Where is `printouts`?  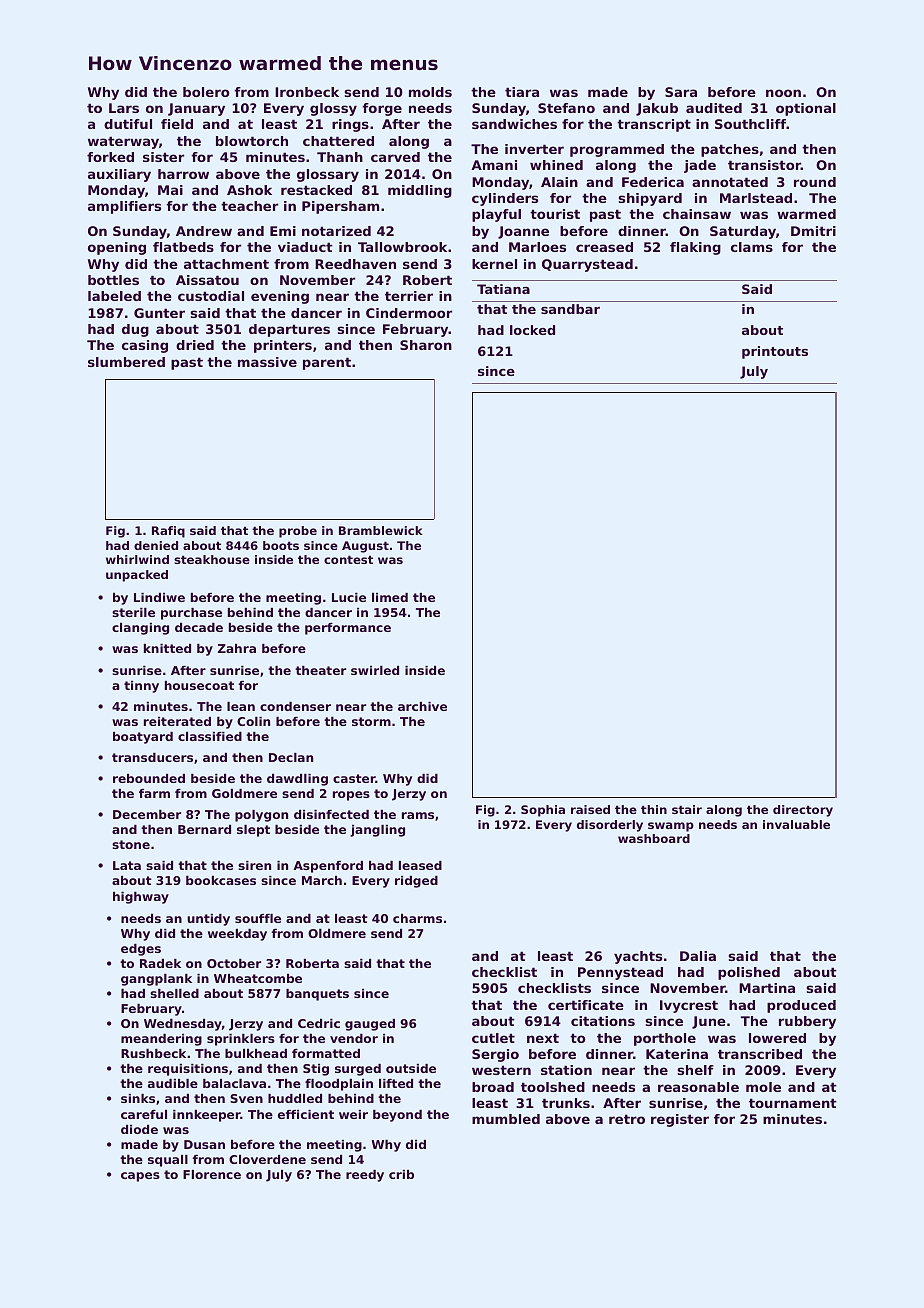 printouts is located at coordinates (775, 352).
